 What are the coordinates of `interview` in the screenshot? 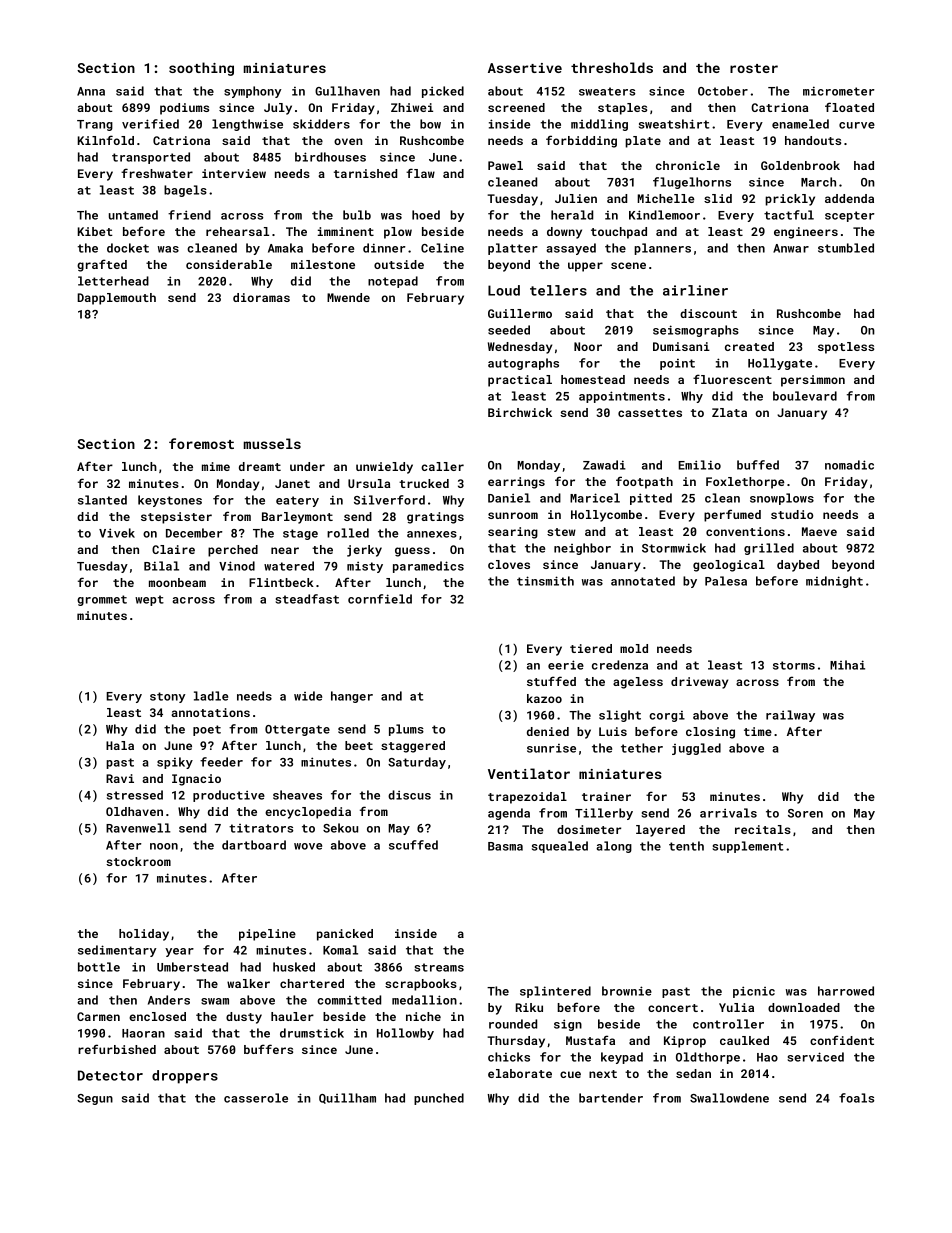 It's located at (234, 173).
